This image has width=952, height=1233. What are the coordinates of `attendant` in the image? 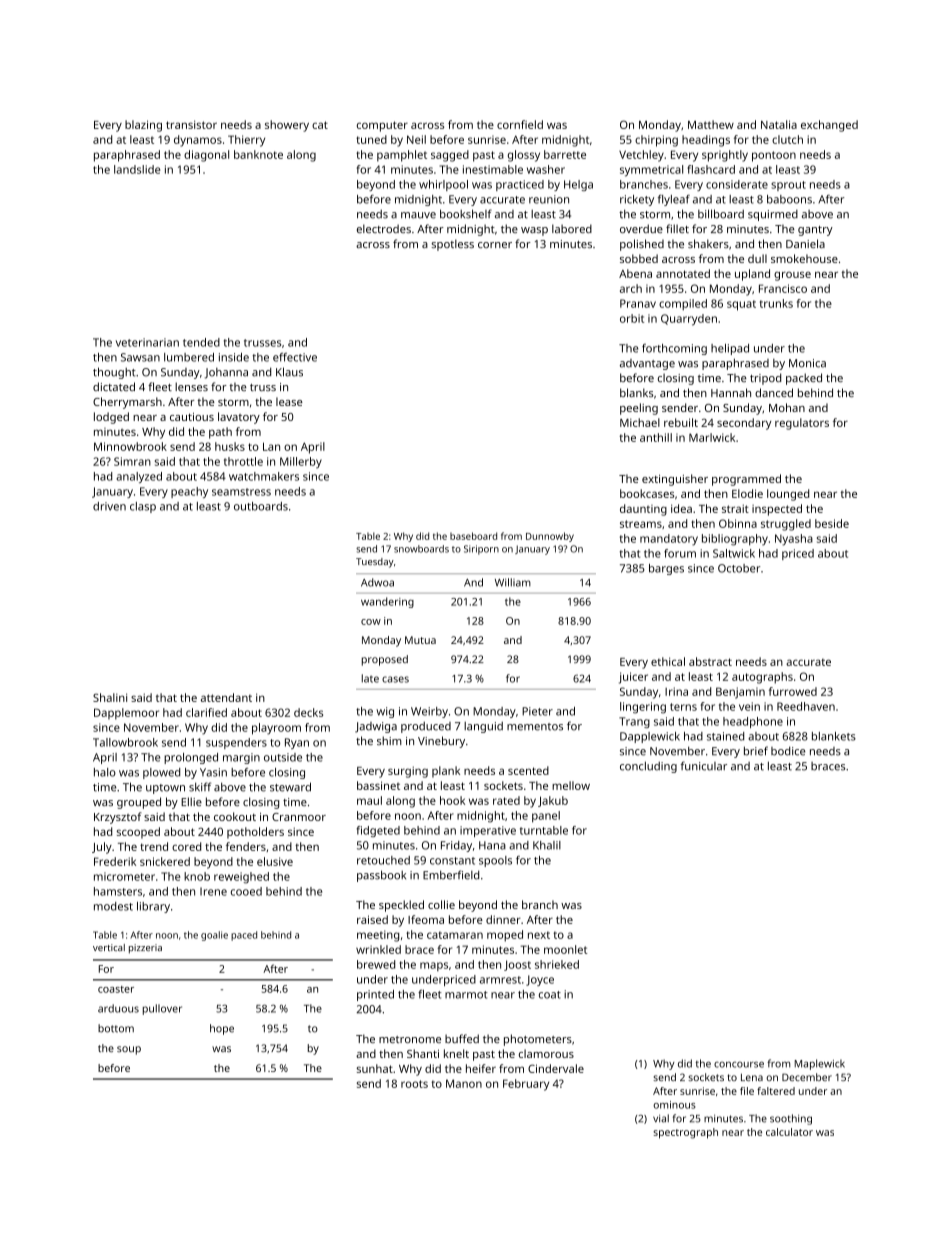 It's located at (226, 697).
